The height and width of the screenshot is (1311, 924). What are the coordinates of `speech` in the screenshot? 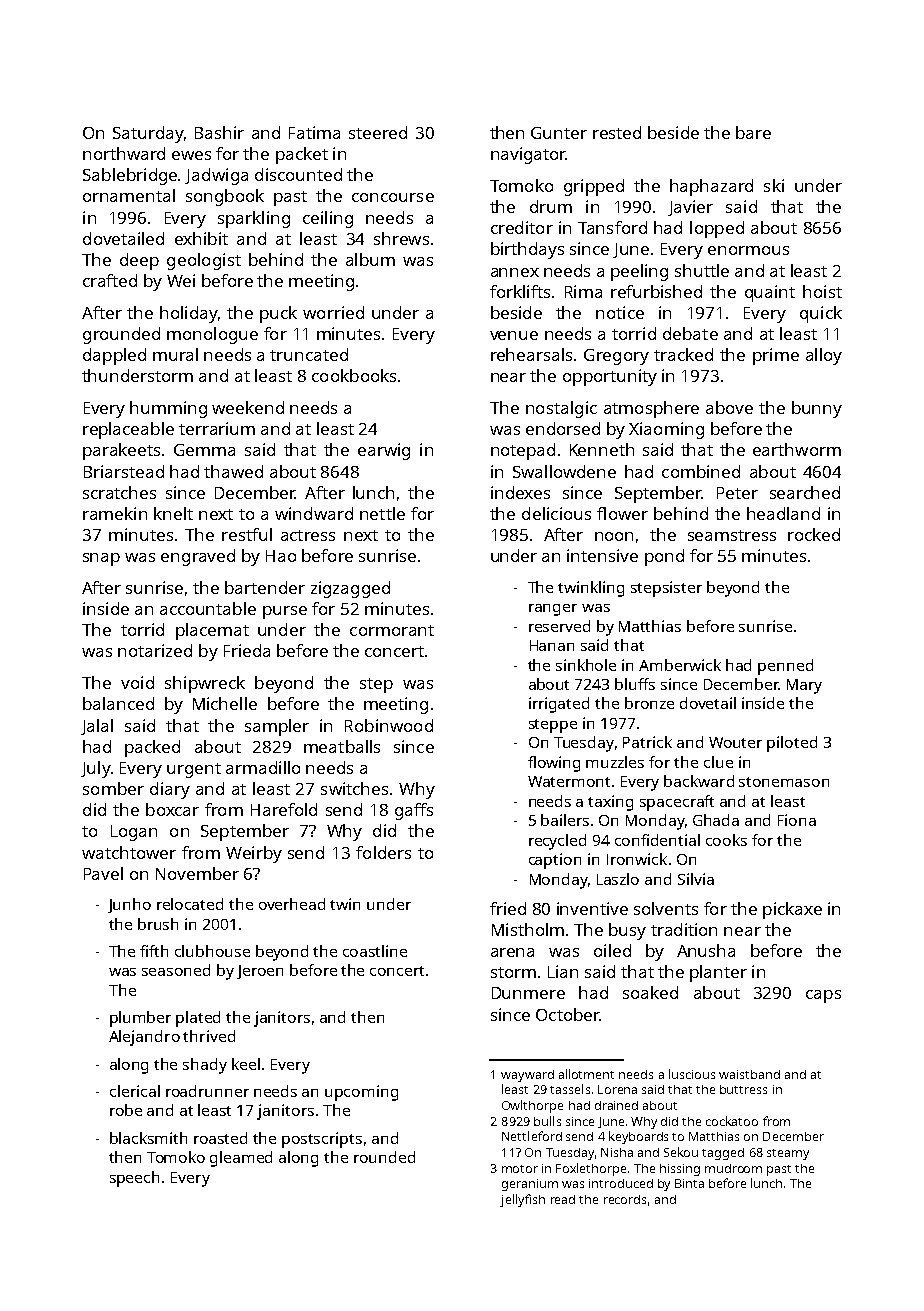 It's located at (134, 1179).
